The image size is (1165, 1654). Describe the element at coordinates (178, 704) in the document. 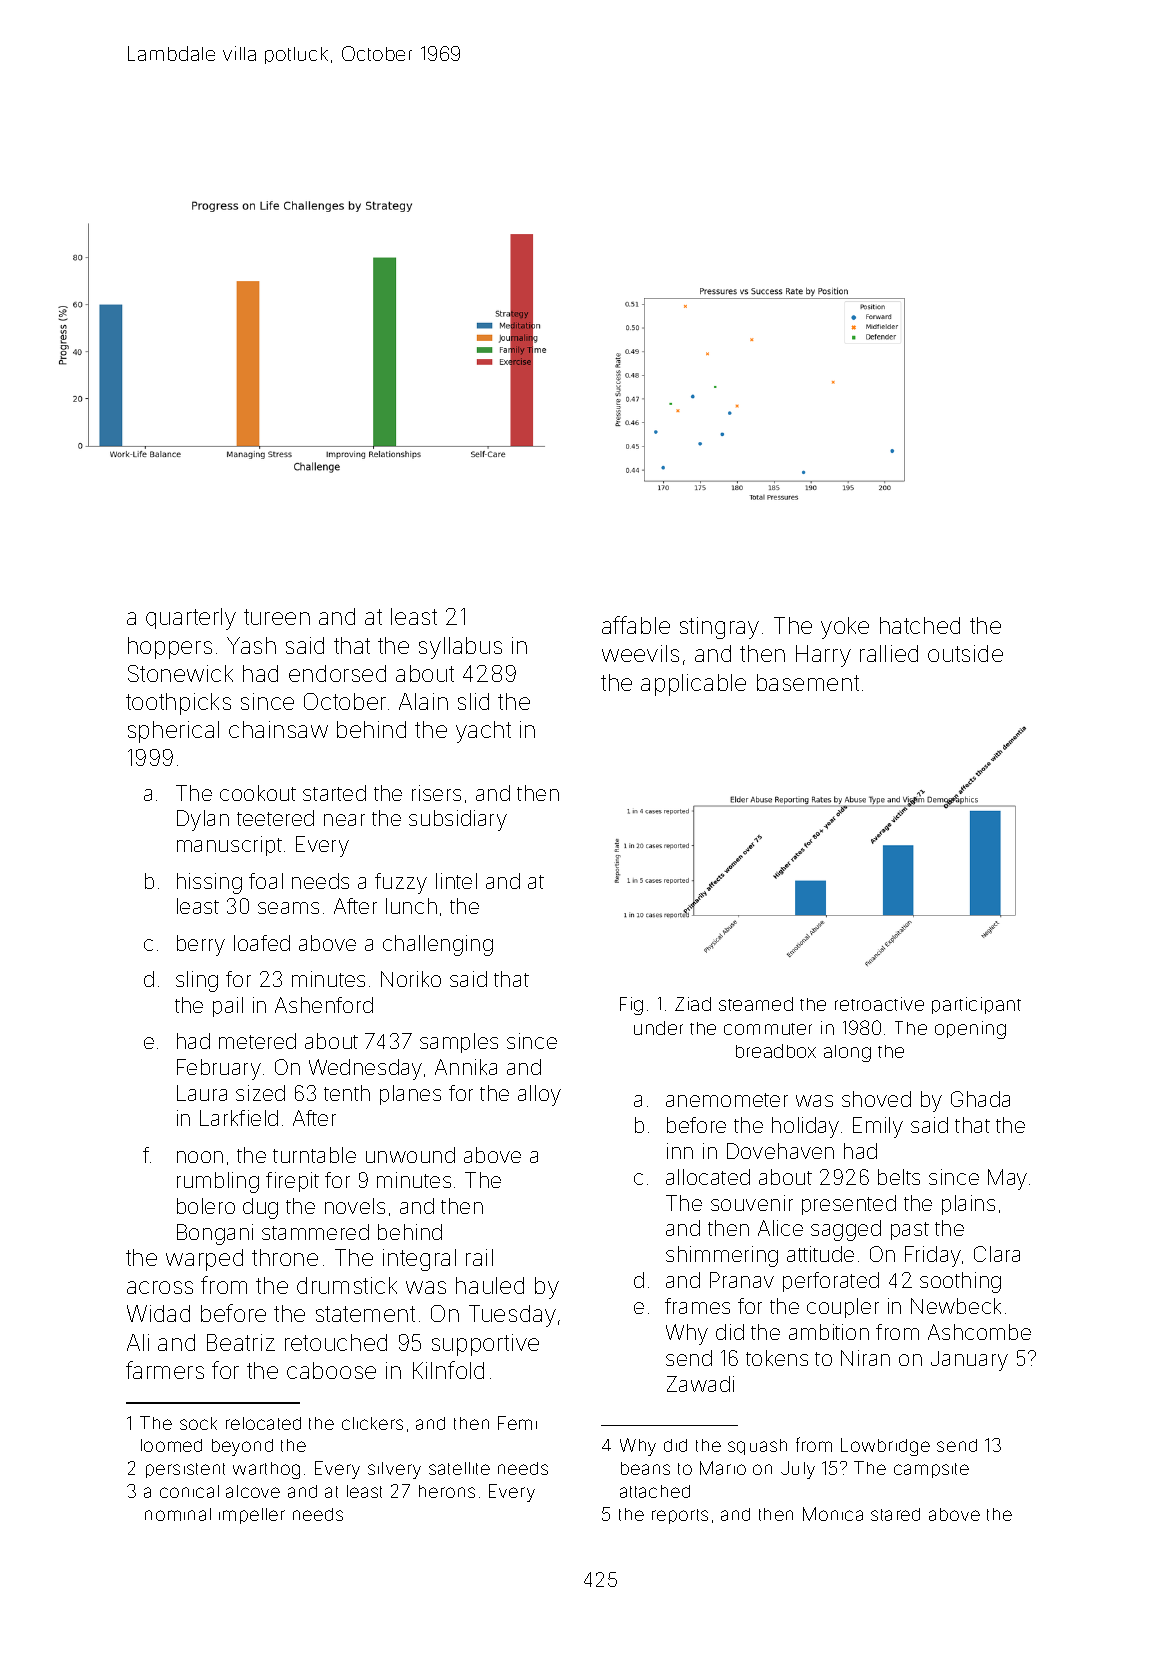

I see `toothpicks` at that location.
